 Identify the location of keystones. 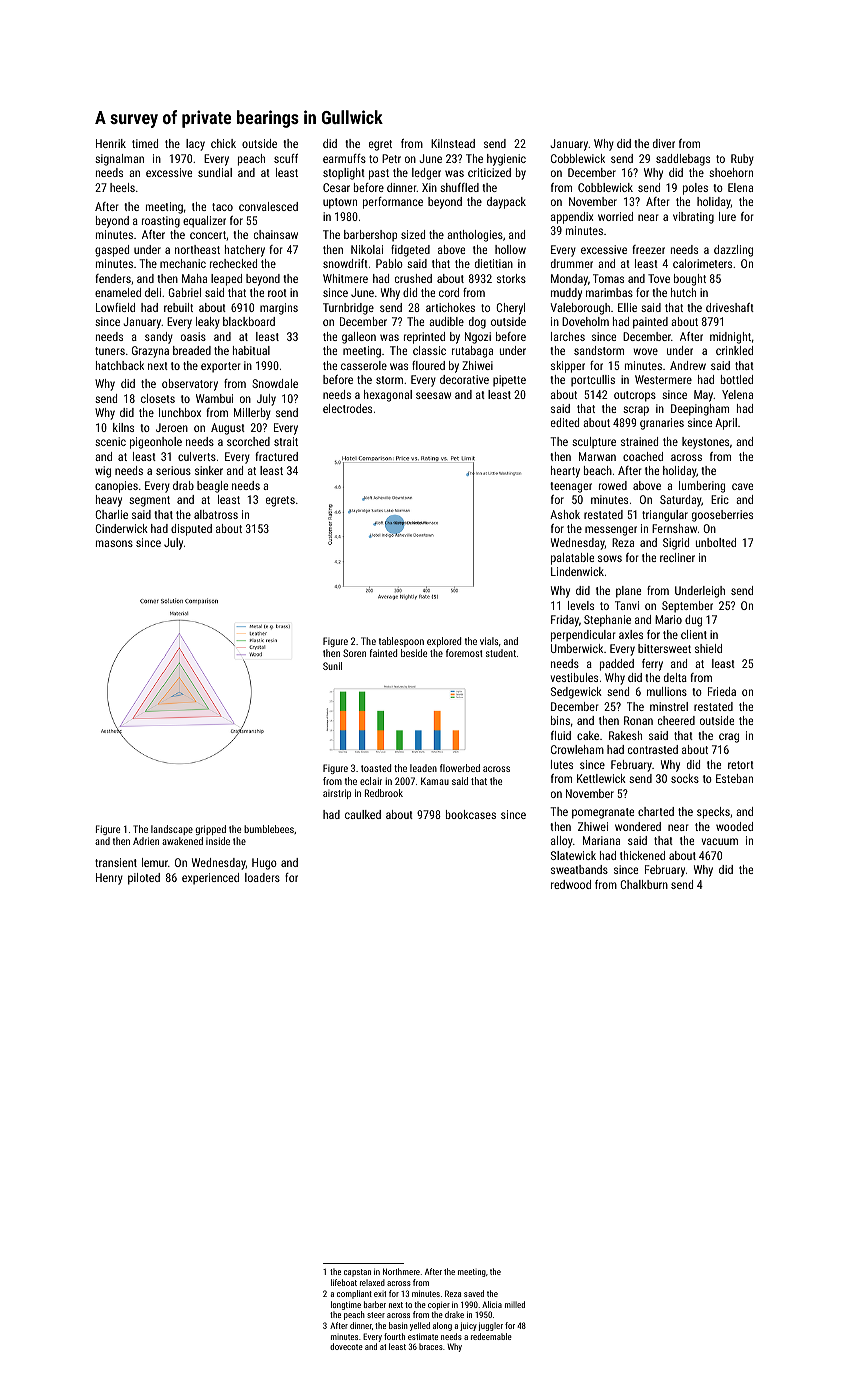
(705, 443).
